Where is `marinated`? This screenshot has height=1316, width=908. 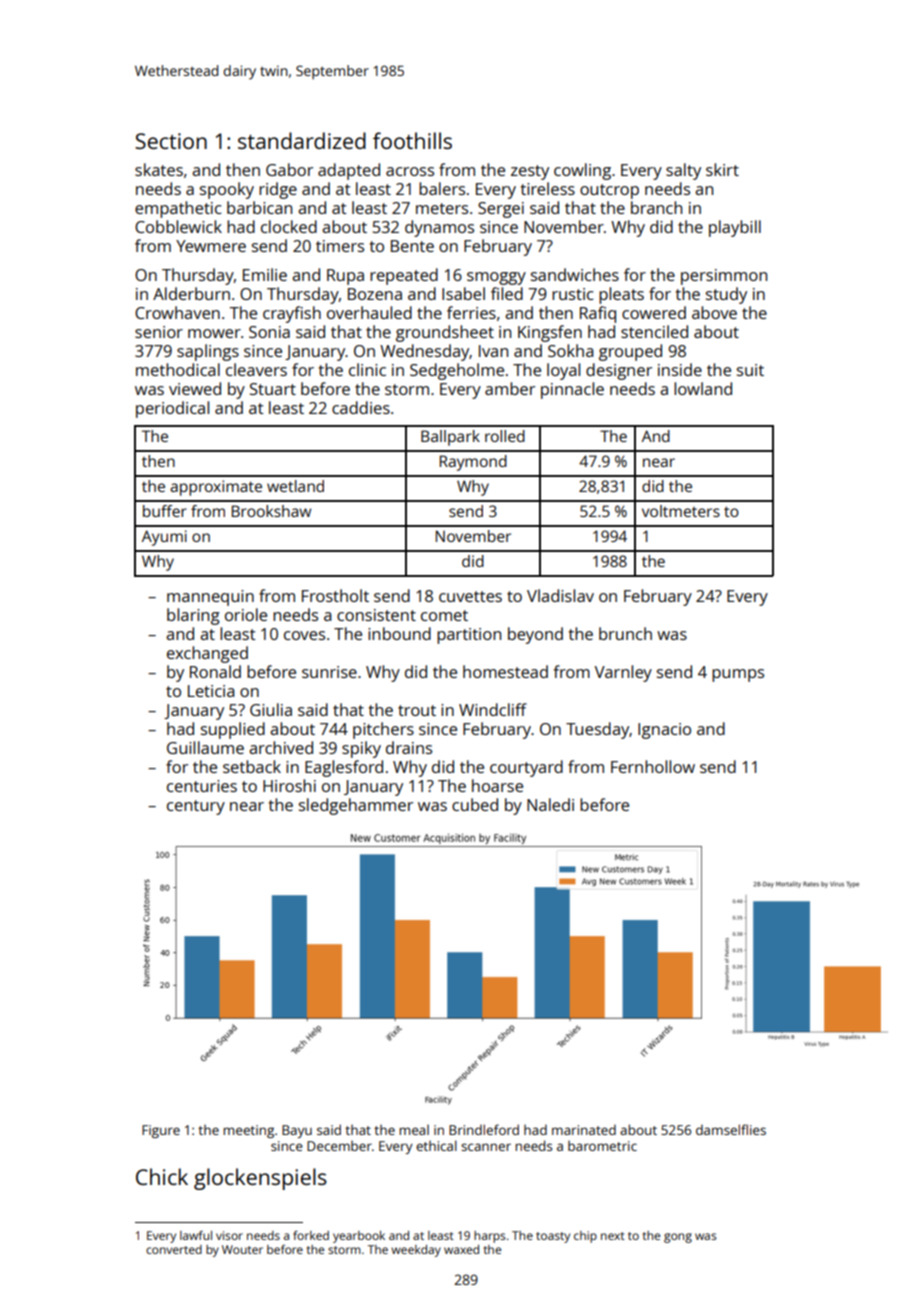
marinated is located at coordinates (584, 1129).
